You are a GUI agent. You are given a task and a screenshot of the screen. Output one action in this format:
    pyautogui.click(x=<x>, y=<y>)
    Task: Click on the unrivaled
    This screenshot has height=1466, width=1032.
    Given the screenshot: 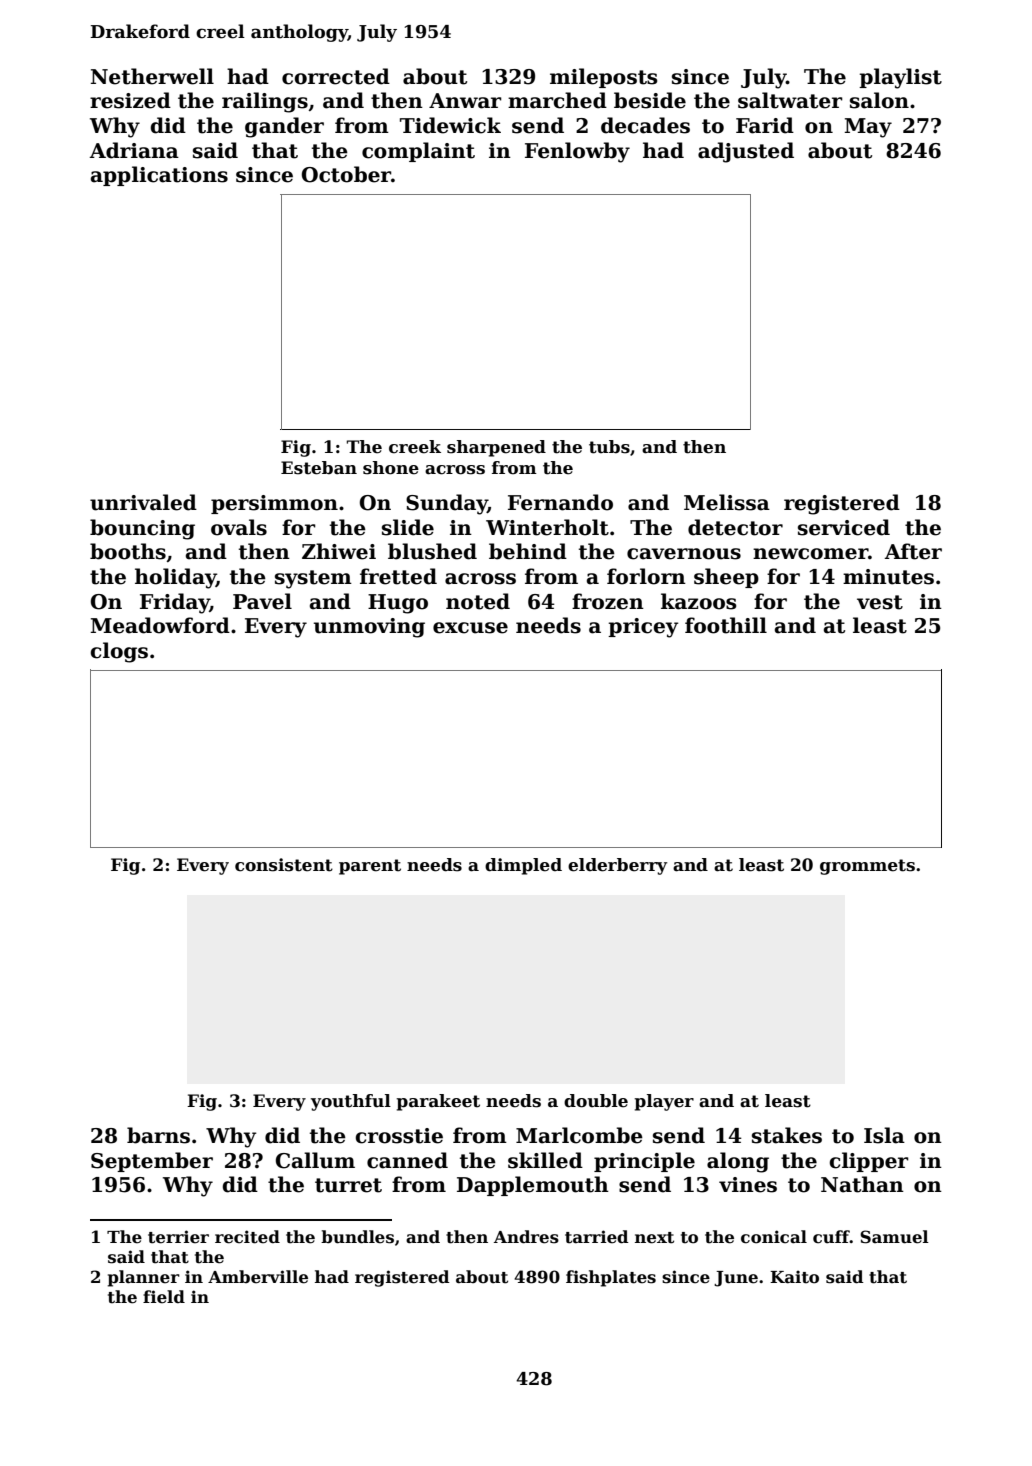 What is the action you would take?
    pyautogui.click(x=143, y=502)
